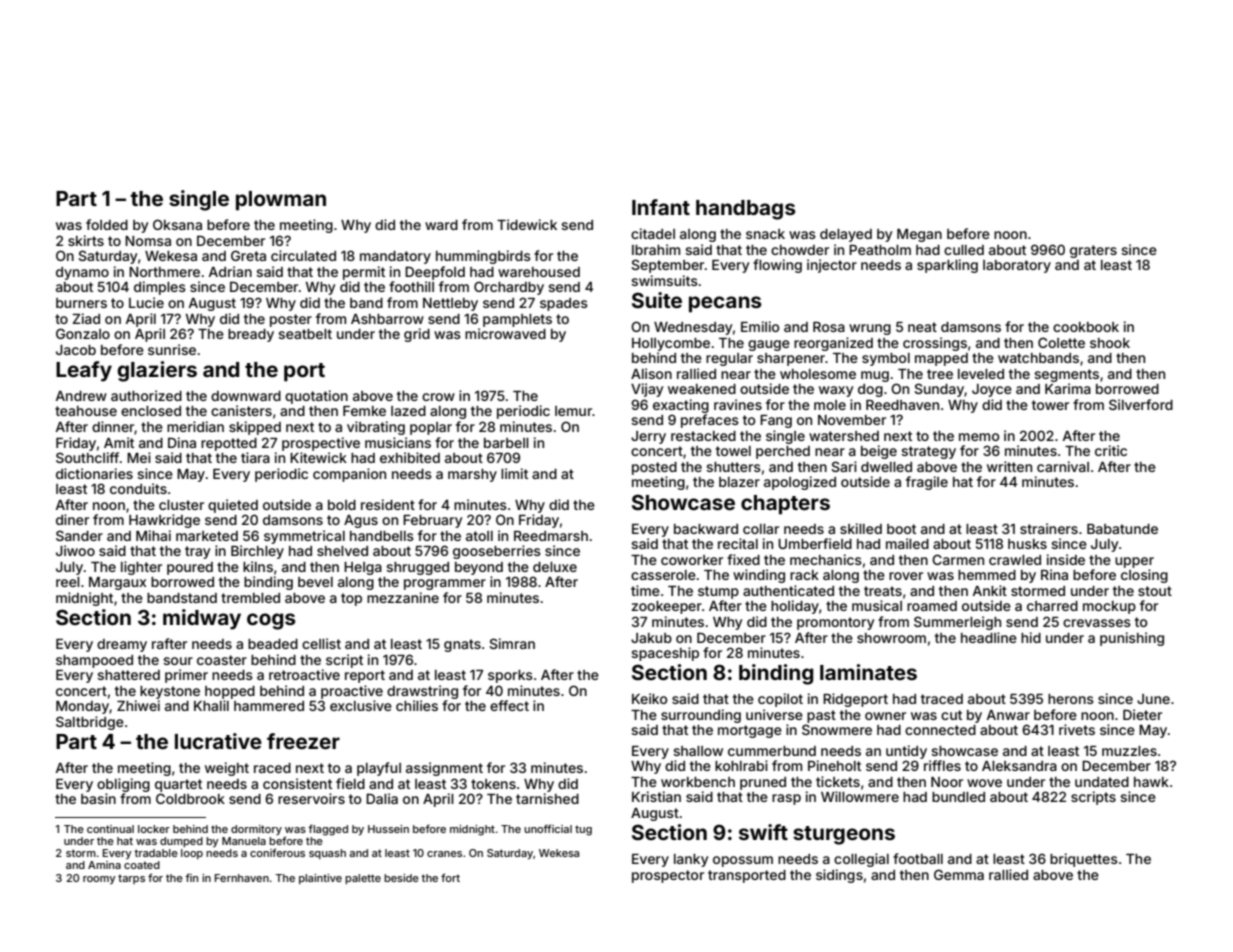  Describe the element at coordinates (192, 854) in the screenshot. I see `loop` at that location.
